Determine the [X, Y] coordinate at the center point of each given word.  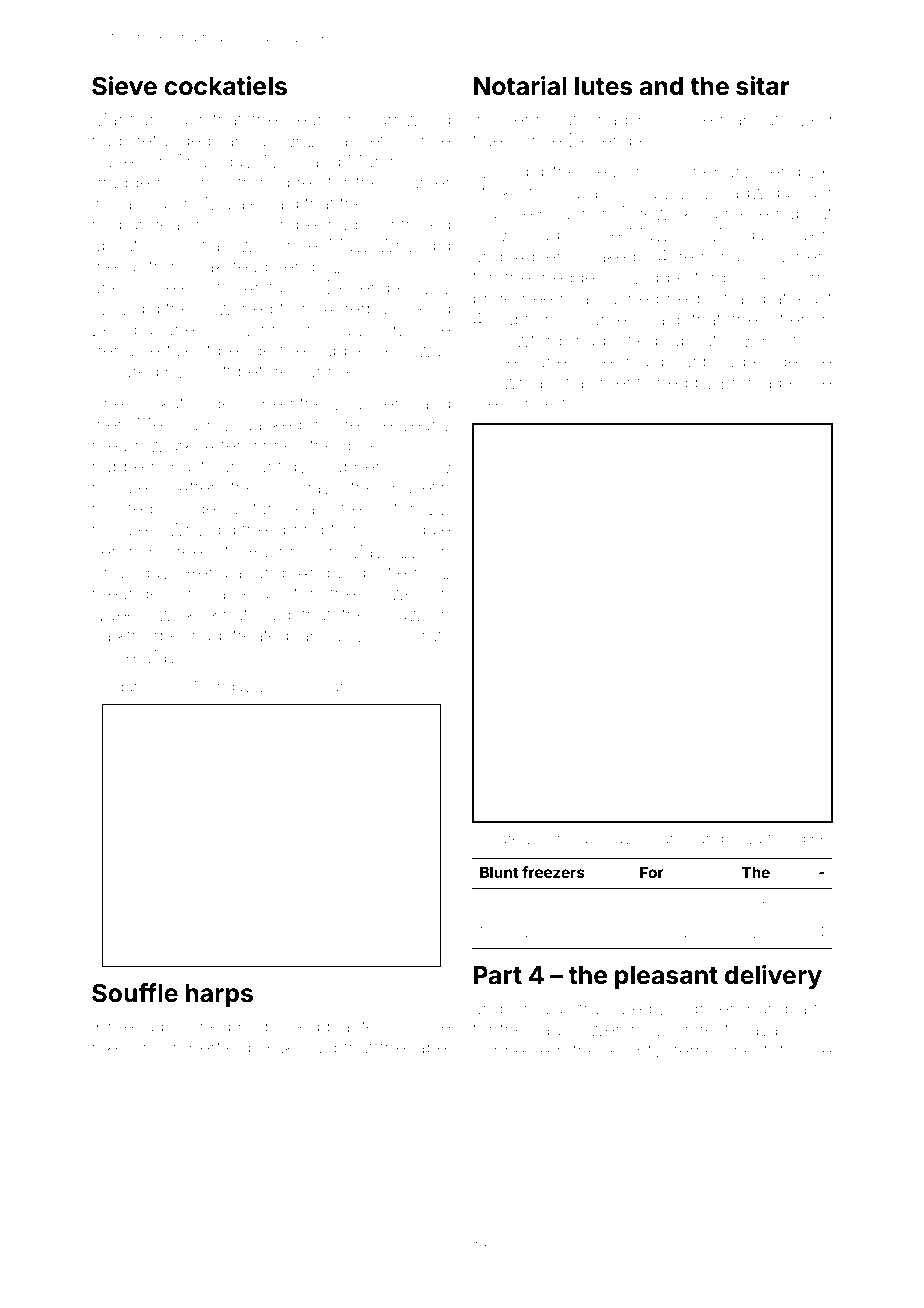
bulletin [421, 487]
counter [419, 183]
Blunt [499, 872]
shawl [402, 614]
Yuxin [809, 234]
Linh [263, 329]
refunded [173, 140]
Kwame [666, 838]
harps [219, 995]
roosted [122, 508]
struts [429, 636]
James [608, 319]
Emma [746, 382]
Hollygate [412, 531]
